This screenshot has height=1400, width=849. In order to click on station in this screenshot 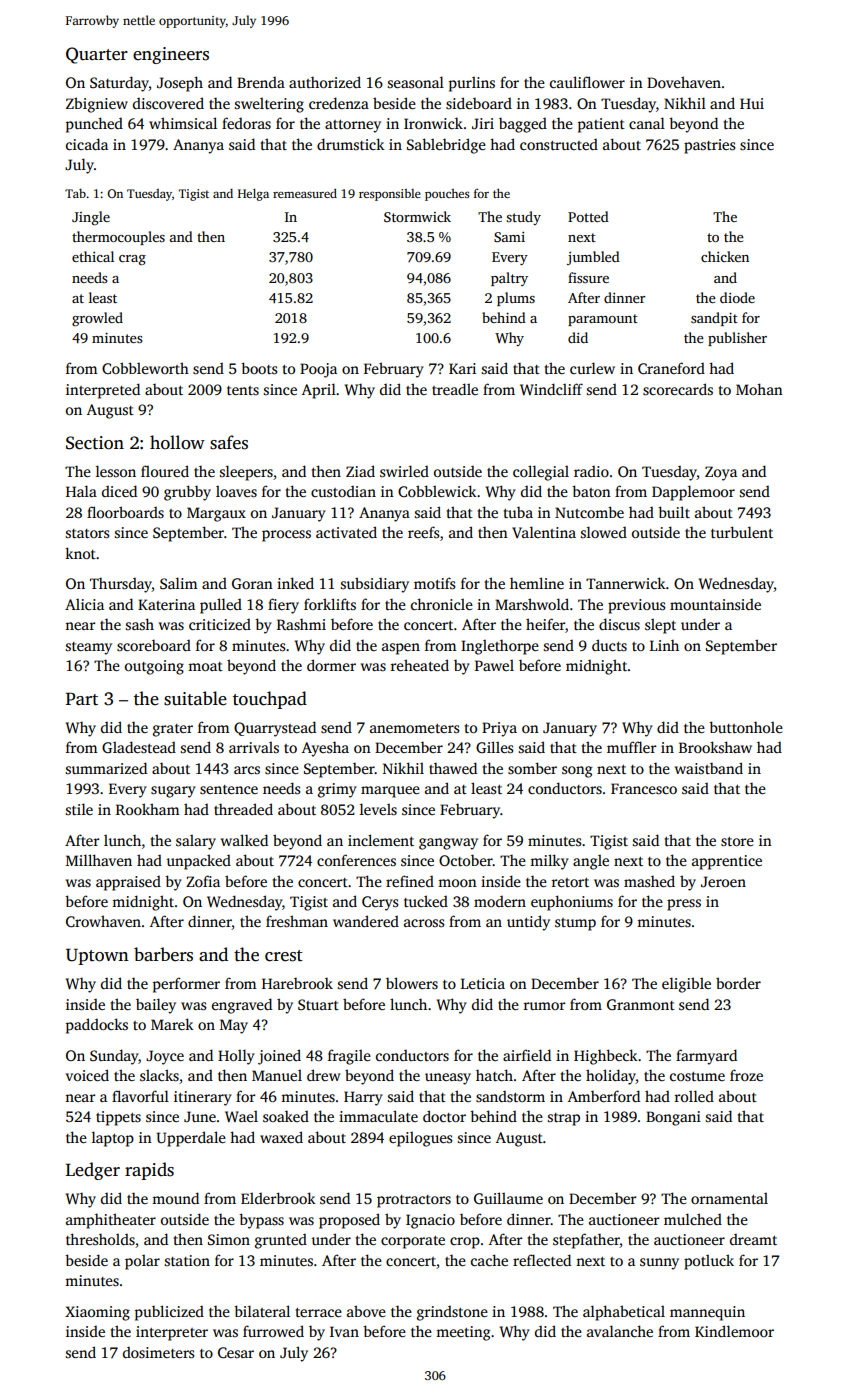, I will do `click(187, 1260)`.
